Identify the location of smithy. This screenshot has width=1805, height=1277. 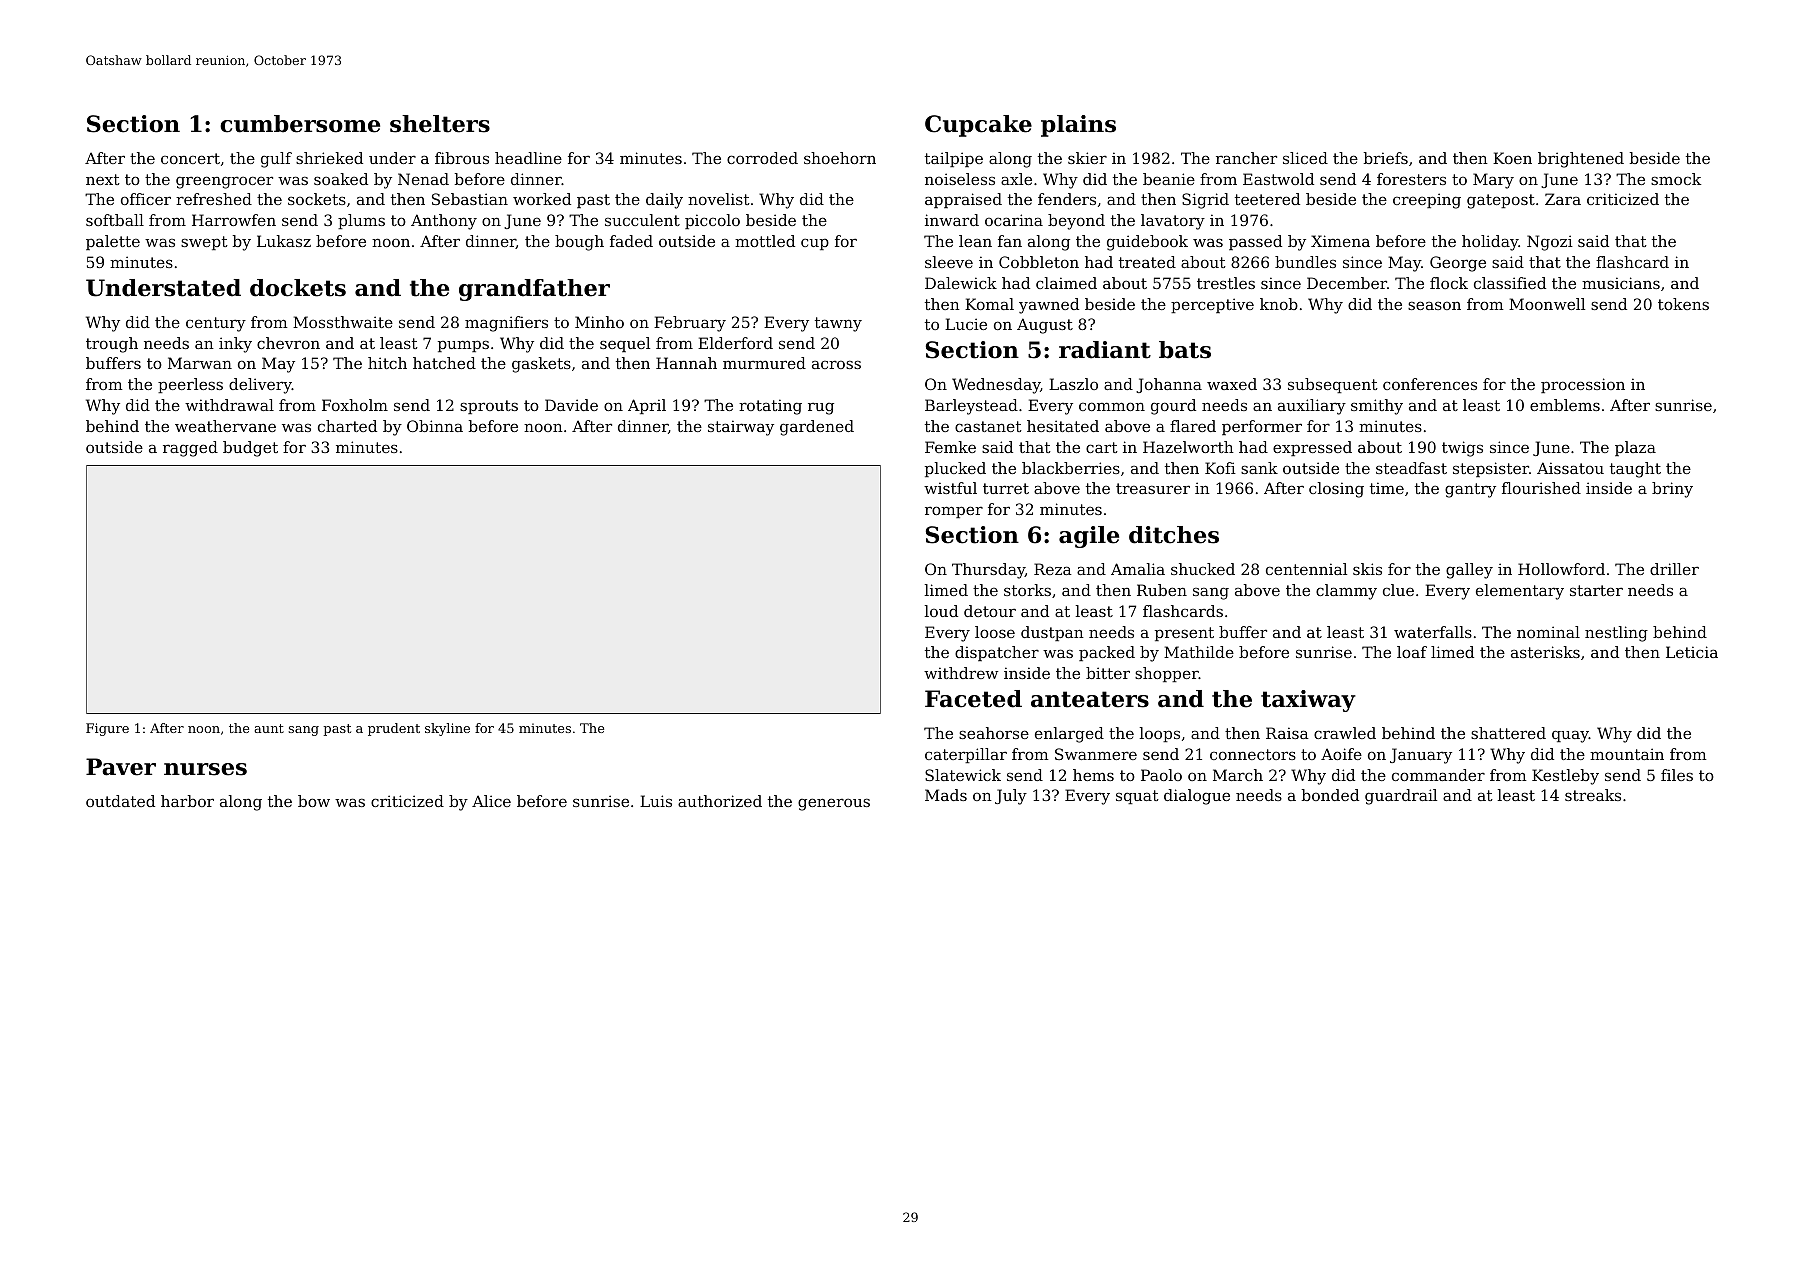
(1377, 407).
